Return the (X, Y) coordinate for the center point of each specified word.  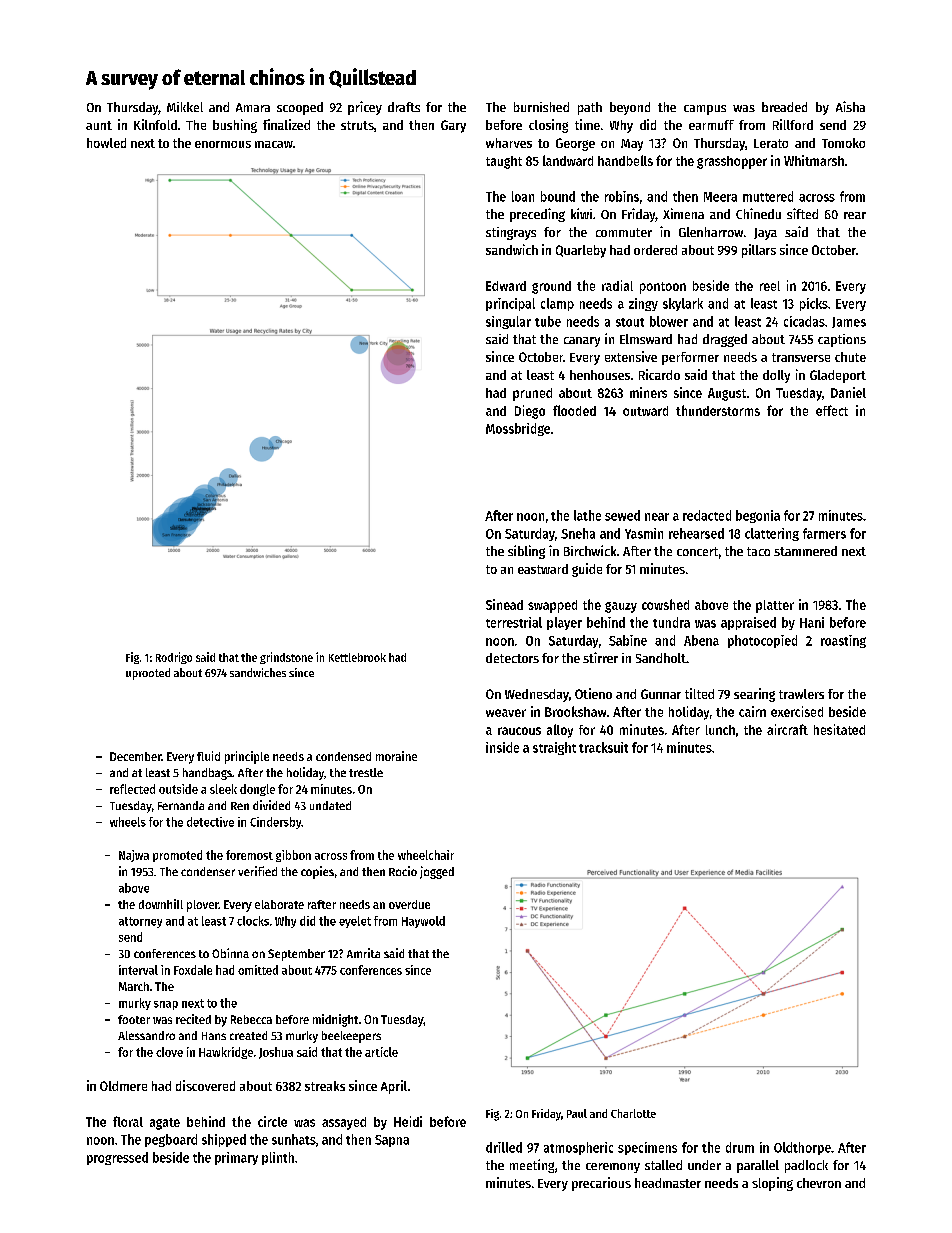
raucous (519, 731)
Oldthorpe (802, 1148)
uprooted (148, 674)
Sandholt (661, 658)
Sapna (392, 1141)
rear (855, 215)
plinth (278, 1158)
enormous (223, 144)
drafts (404, 107)
